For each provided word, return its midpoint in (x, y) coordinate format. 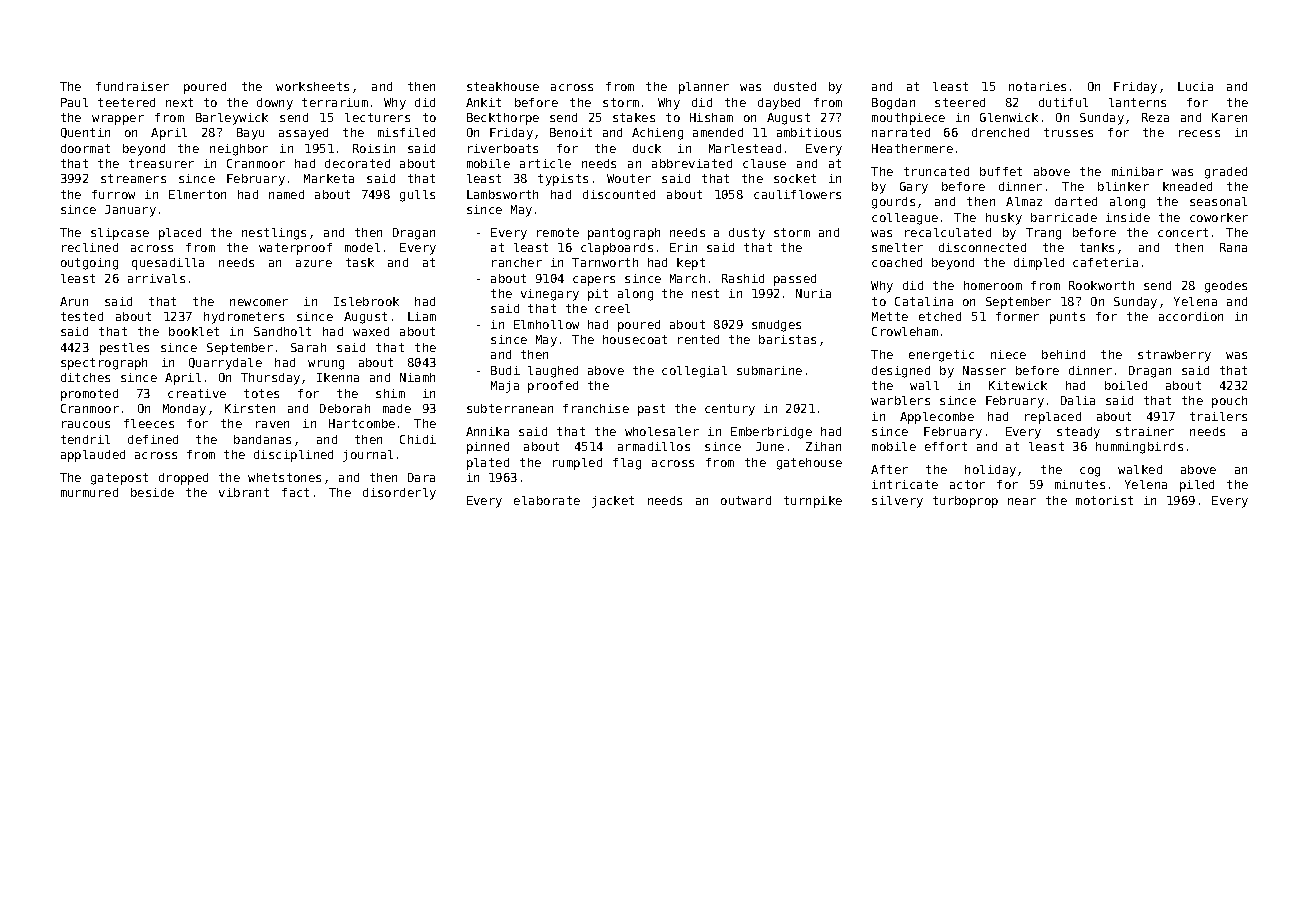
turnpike (813, 502)
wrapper (118, 120)
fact (295, 492)
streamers (133, 178)
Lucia (1195, 86)
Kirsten (250, 408)
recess (1199, 133)
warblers (900, 400)
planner (704, 88)
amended (718, 132)
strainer (1145, 431)
